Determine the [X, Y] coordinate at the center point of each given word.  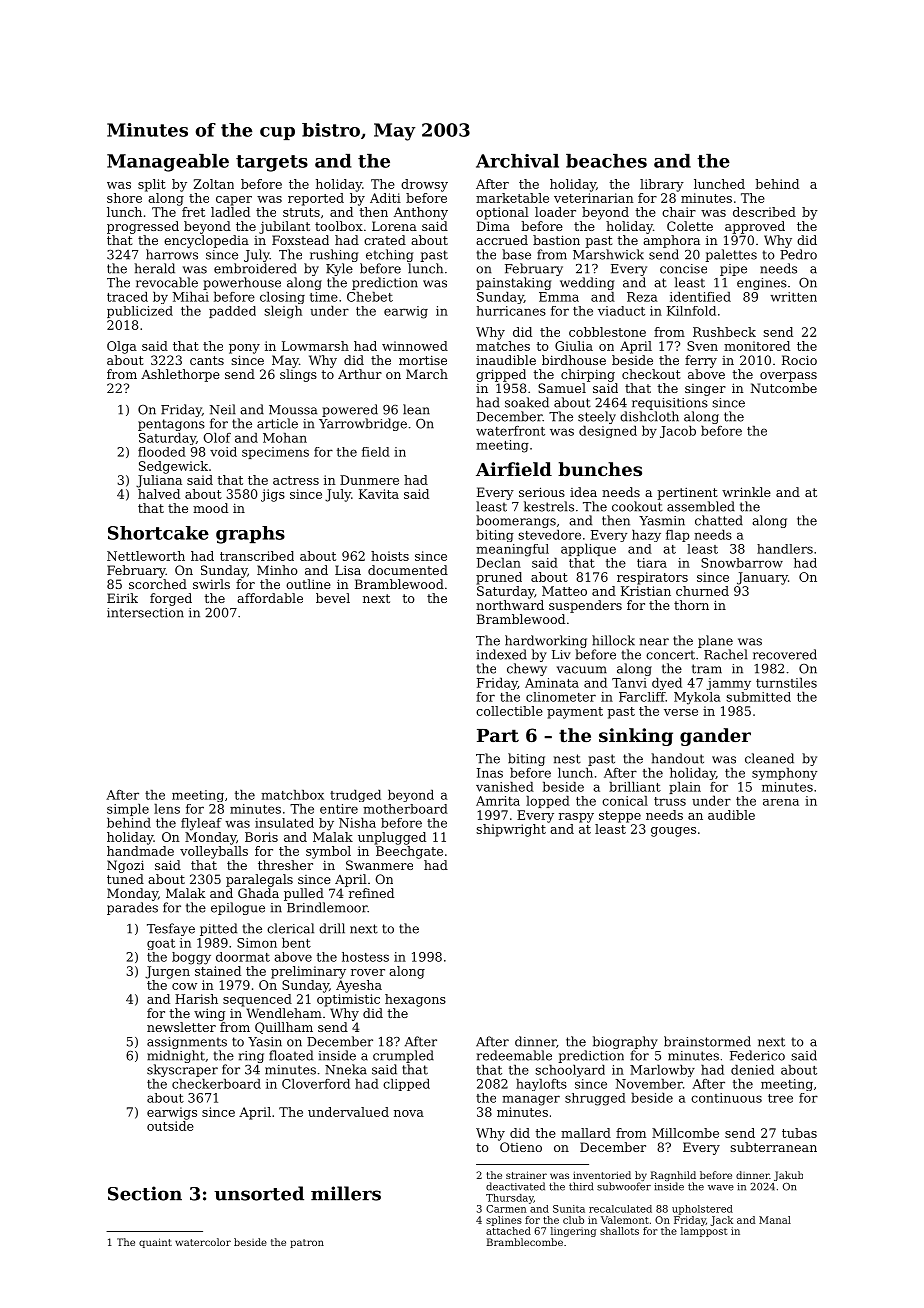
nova [409, 1113]
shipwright [511, 830]
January [762, 578]
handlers [785, 549]
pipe [733, 270]
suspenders [585, 606]
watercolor [203, 1242]
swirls [211, 584]
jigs [273, 495]
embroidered [255, 268]
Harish [196, 999]
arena [781, 802]
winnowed [415, 346]
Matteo [564, 591]
